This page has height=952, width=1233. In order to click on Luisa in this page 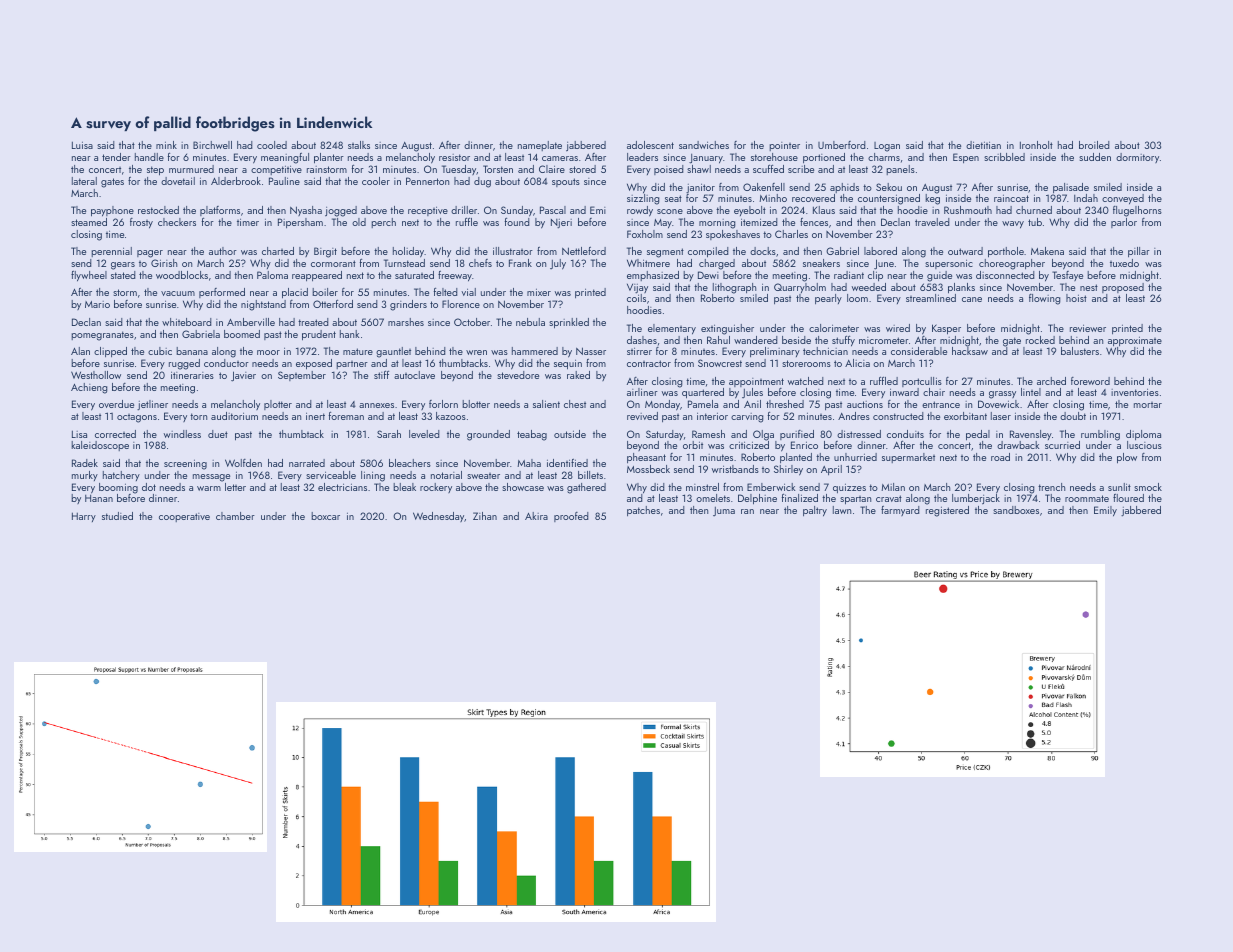, I will do `click(82, 145)`.
